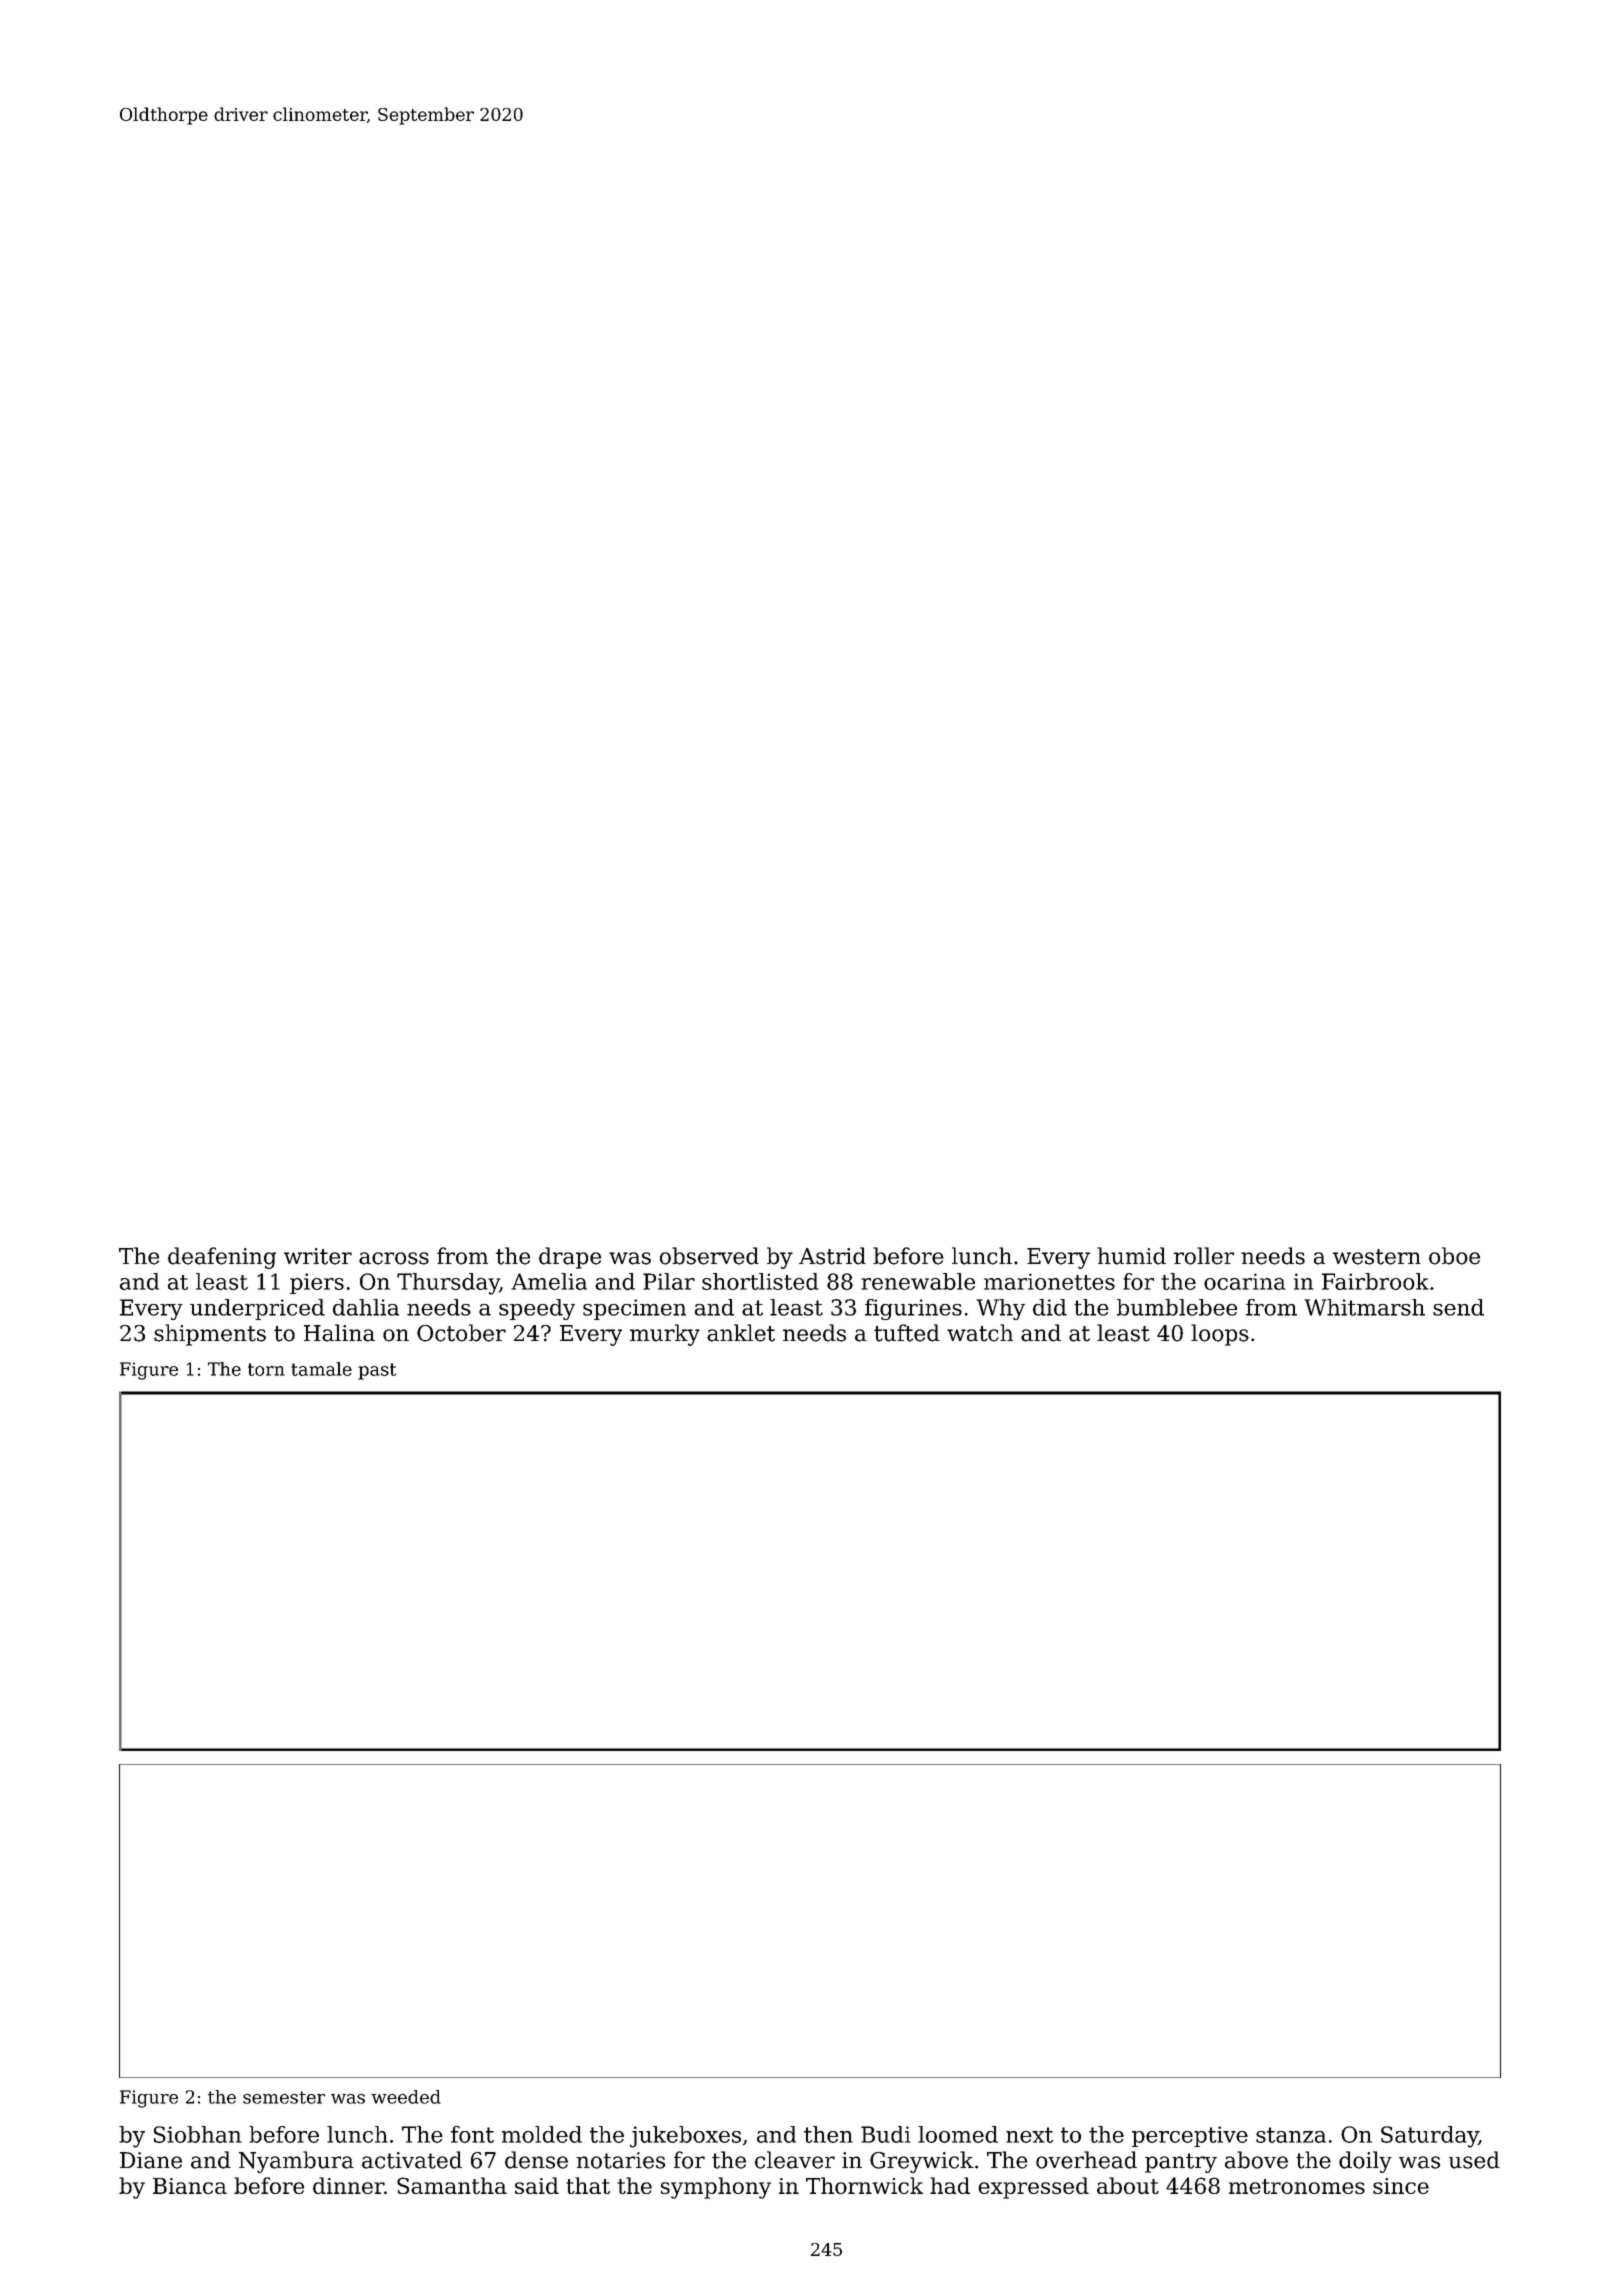 The height and width of the screenshot is (2292, 1620). What do you see at coordinates (266, 1369) in the screenshot?
I see `torn` at bounding box center [266, 1369].
